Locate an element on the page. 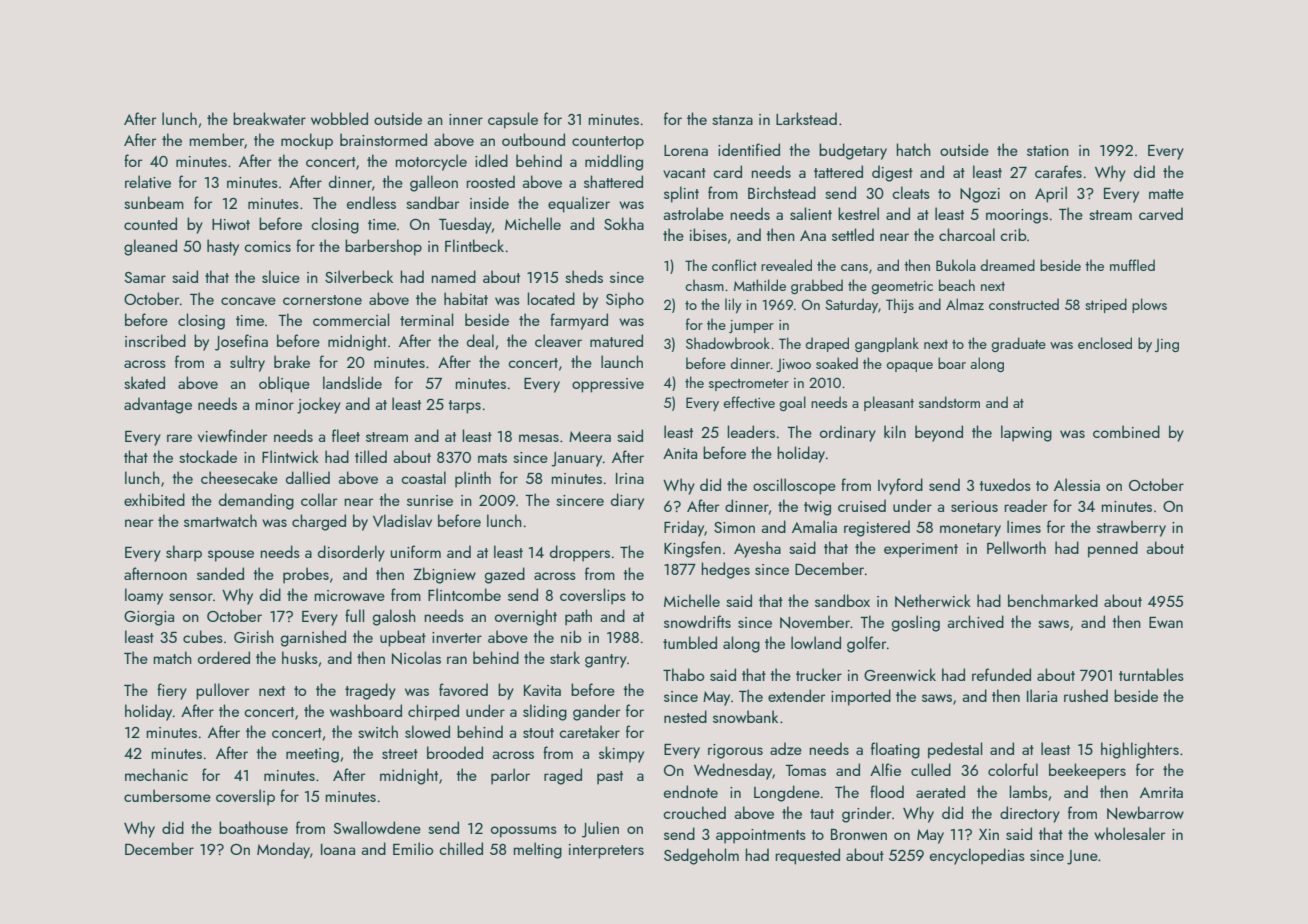 The image size is (1308, 924). Amrita is located at coordinates (1161, 792).
